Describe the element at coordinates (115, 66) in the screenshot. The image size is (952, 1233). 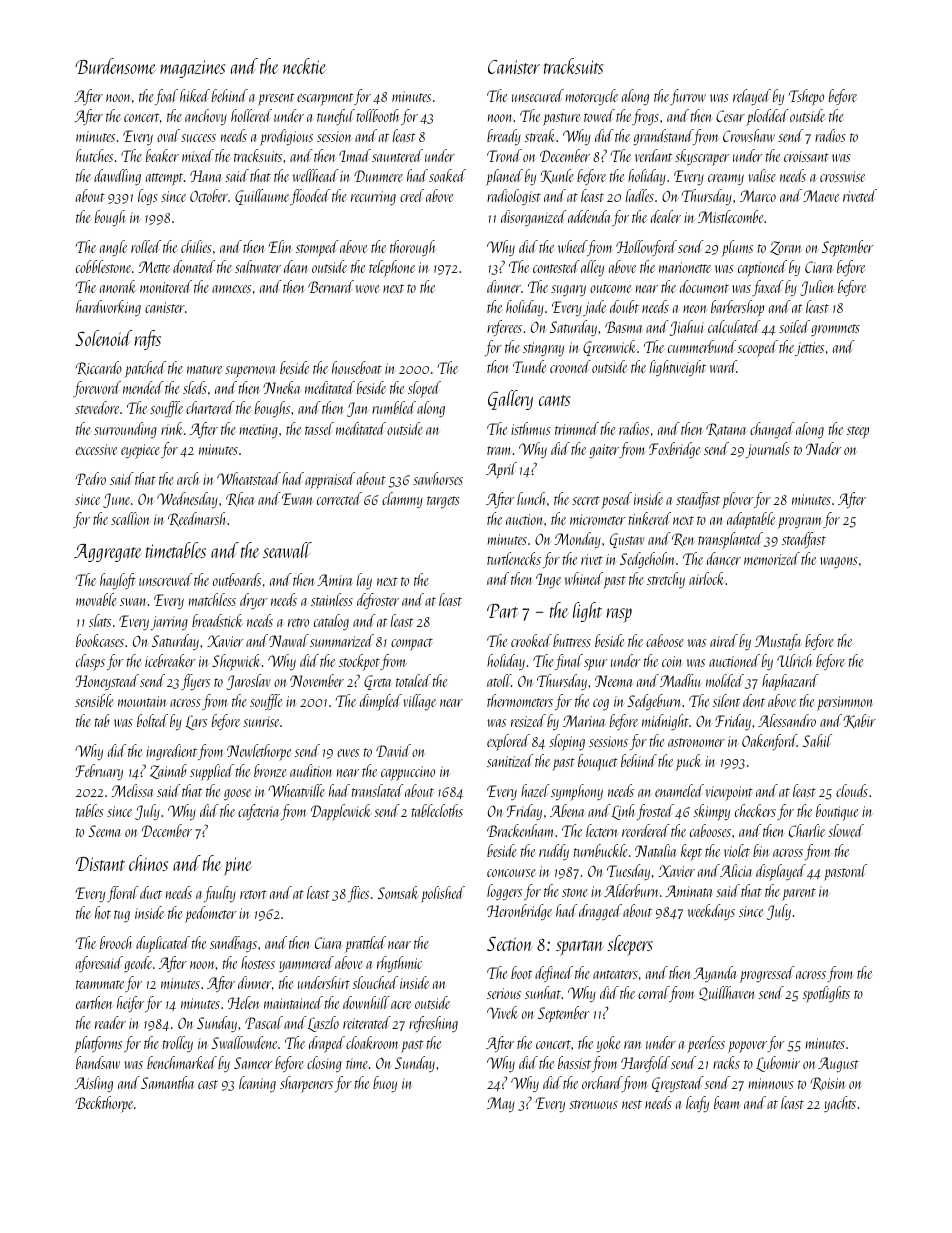
I see `Burdensome` at that location.
